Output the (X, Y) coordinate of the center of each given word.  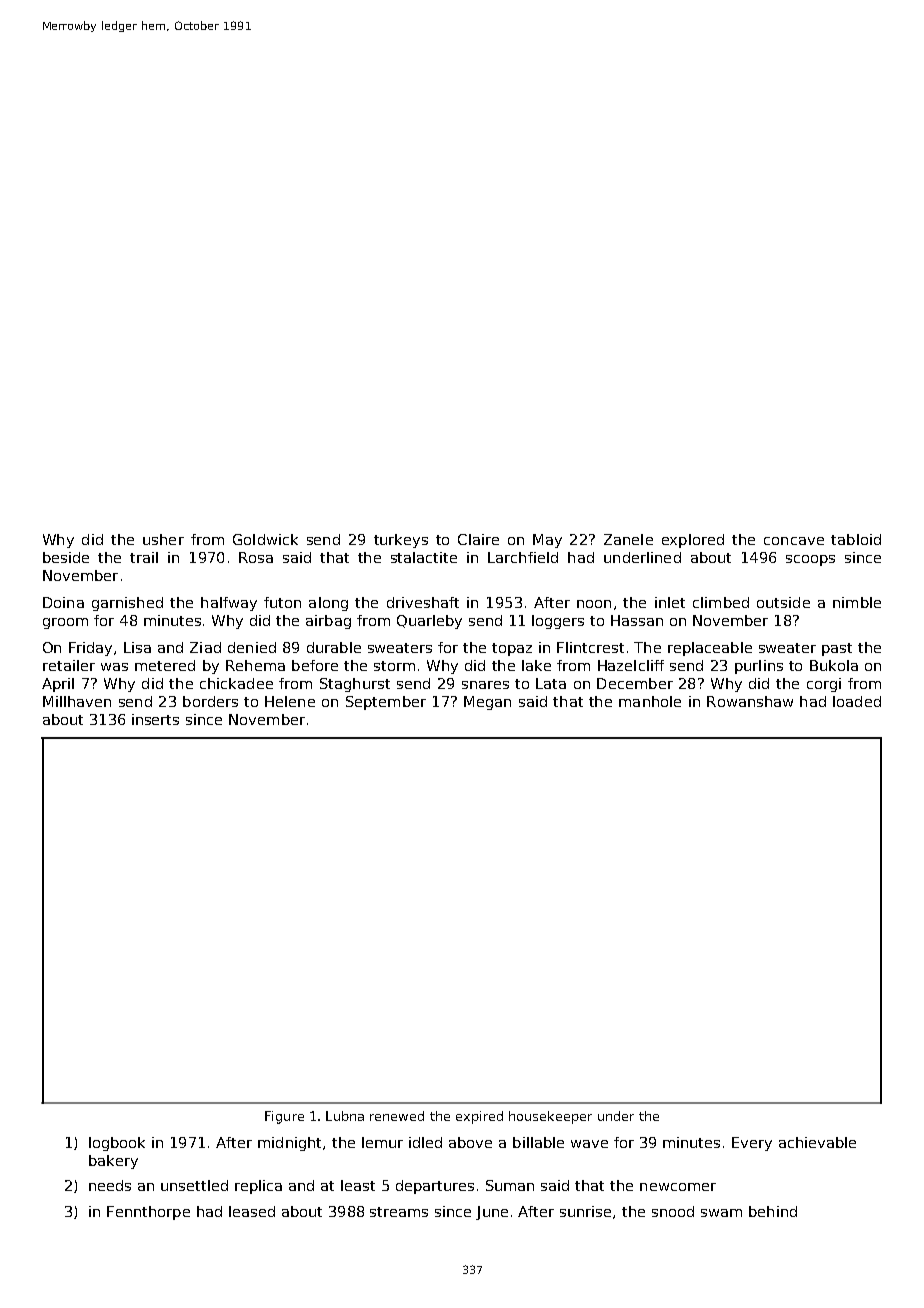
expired (479, 1117)
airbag (328, 622)
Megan (487, 703)
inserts (155, 719)
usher (163, 539)
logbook (117, 1144)
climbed (721, 602)
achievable (817, 1142)
